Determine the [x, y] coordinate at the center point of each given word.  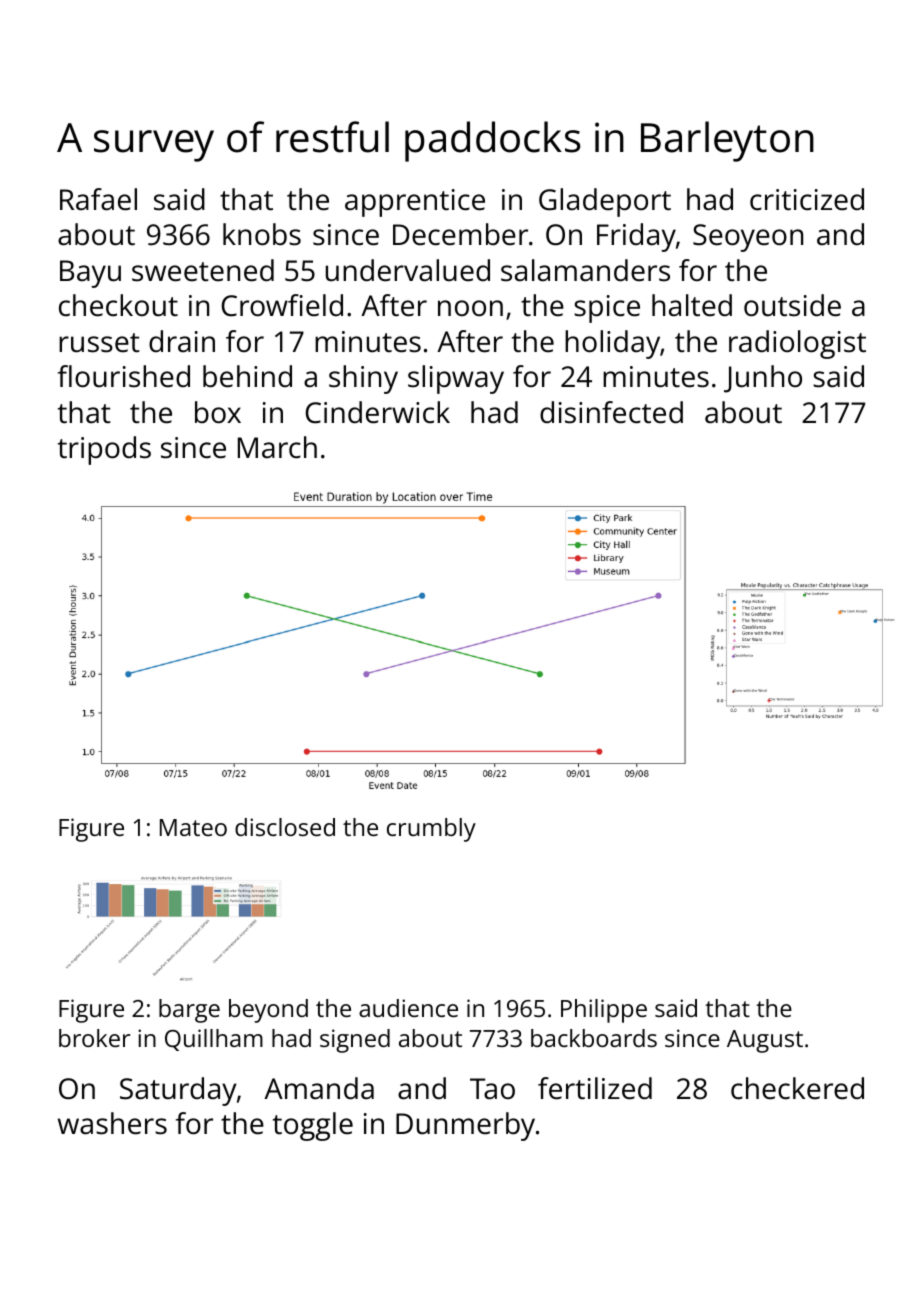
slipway [456, 379]
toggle [313, 1126]
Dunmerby [465, 1126]
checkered [797, 1088]
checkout [118, 305]
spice [607, 309]
